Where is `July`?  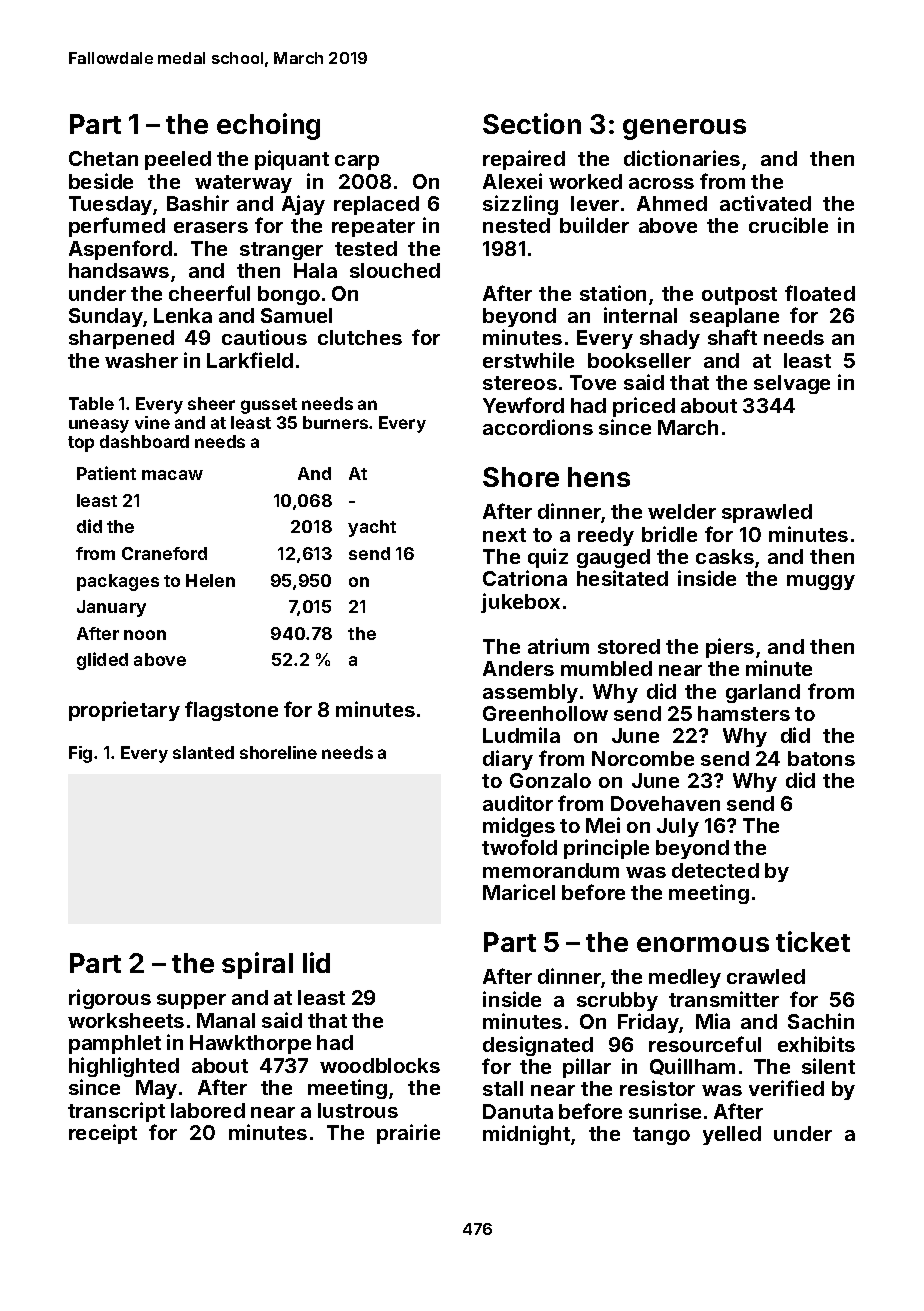 July is located at coordinates (678, 827).
